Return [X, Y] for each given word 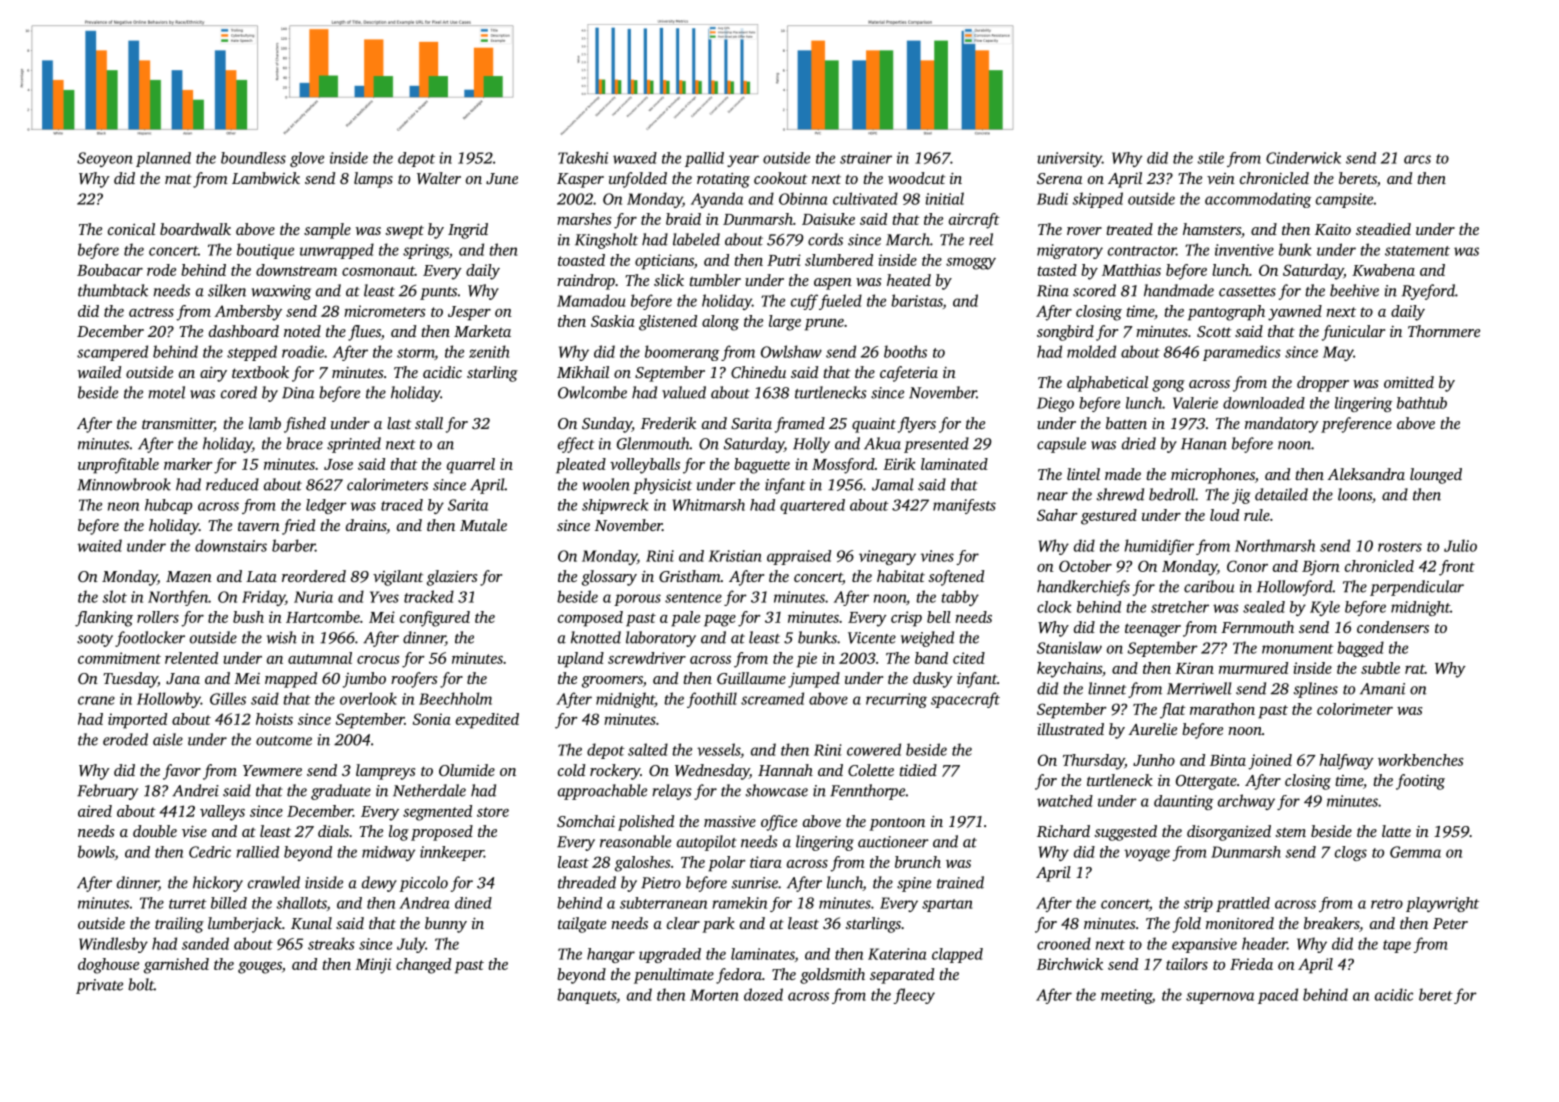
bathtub [1422, 403]
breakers [1331, 923]
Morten [714, 995]
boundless [253, 158]
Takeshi [583, 157]
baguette [762, 466]
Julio [1460, 545]
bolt [141, 984]
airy [213, 374]
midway [388, 853]
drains [366, 525]
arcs [1417, 159]
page [720, 621]
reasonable [635, 841]
